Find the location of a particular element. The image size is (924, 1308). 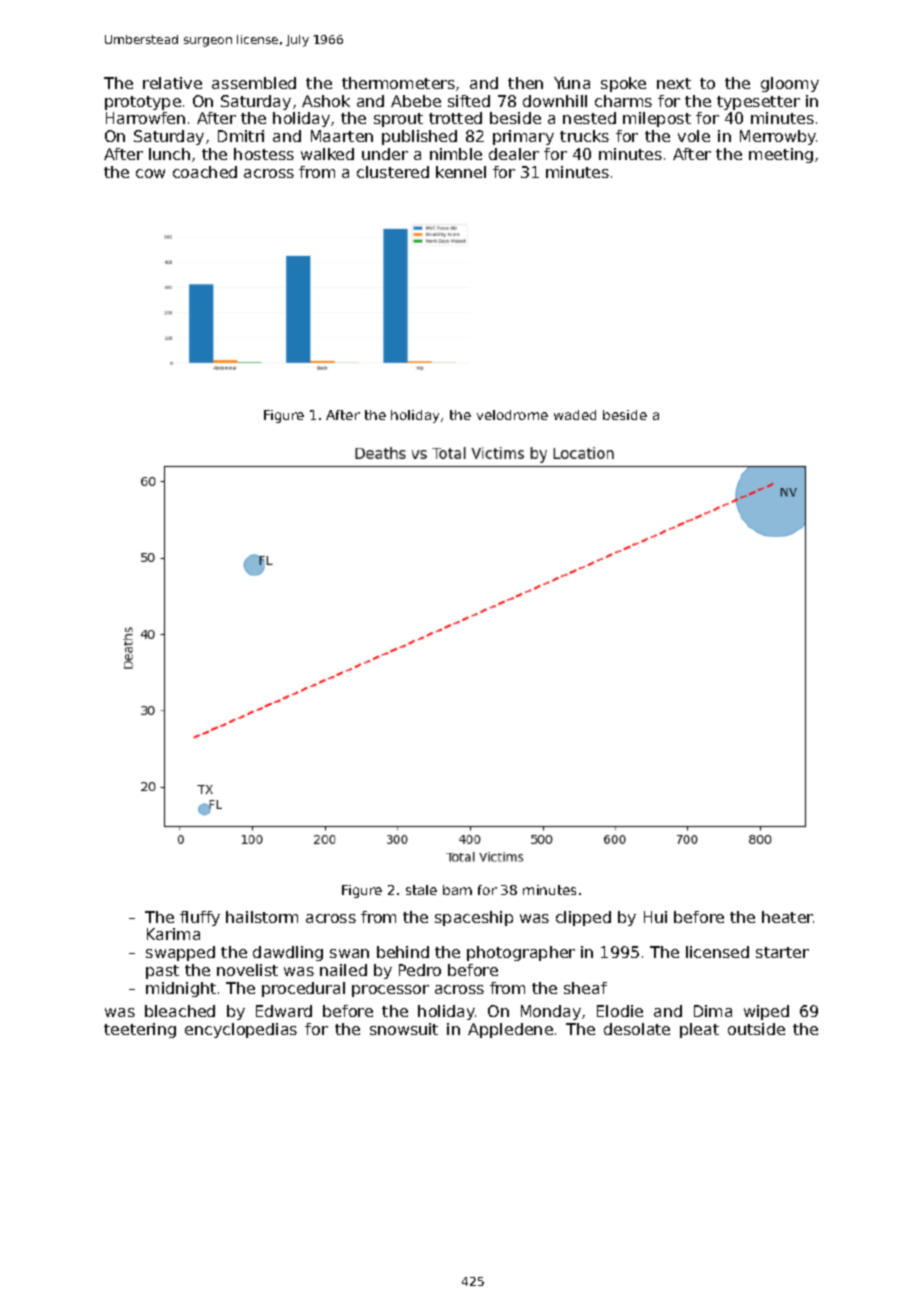

vole is located at coordinates (694, 136).
